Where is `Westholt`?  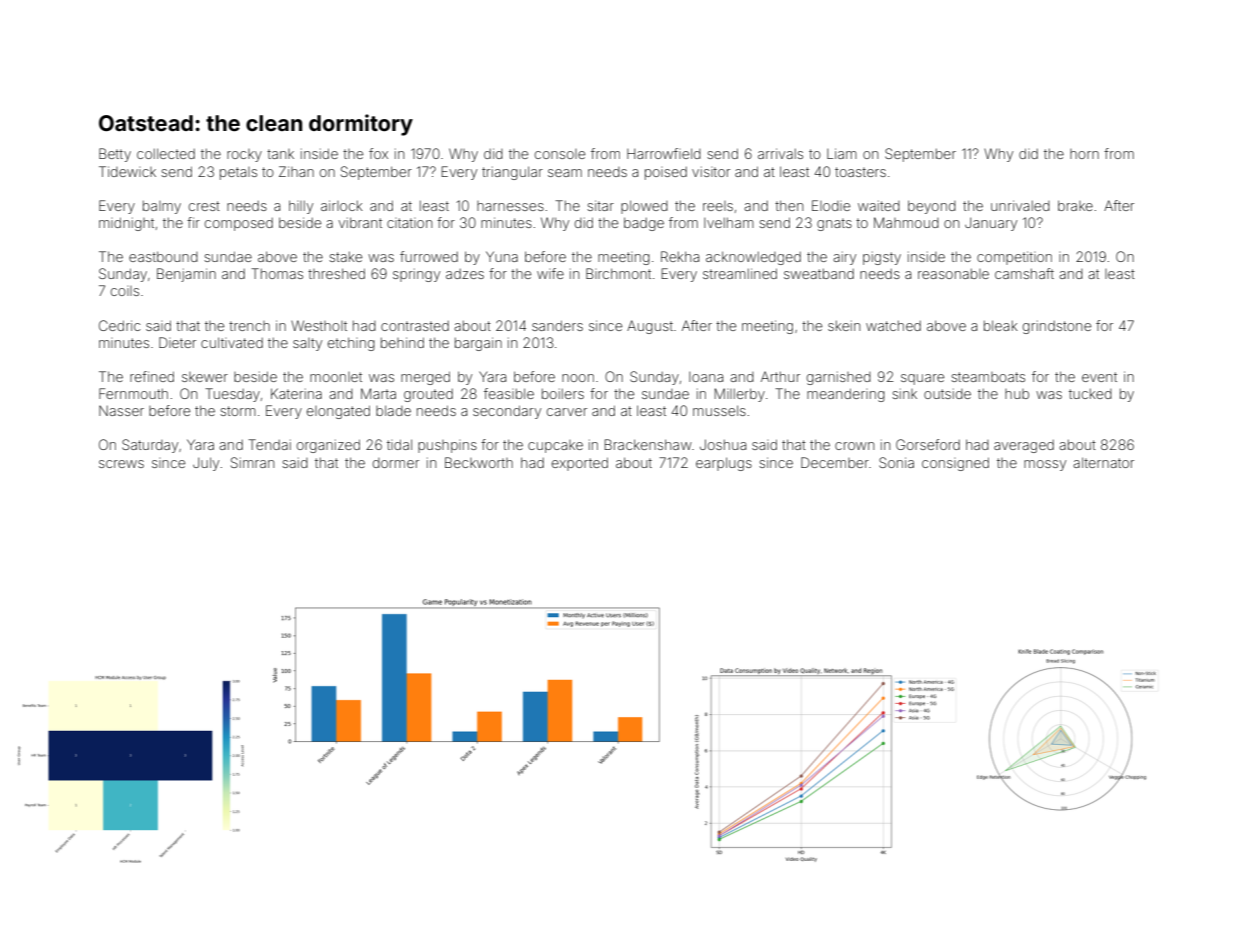 Westholt is located at coordinates (319, 325).
